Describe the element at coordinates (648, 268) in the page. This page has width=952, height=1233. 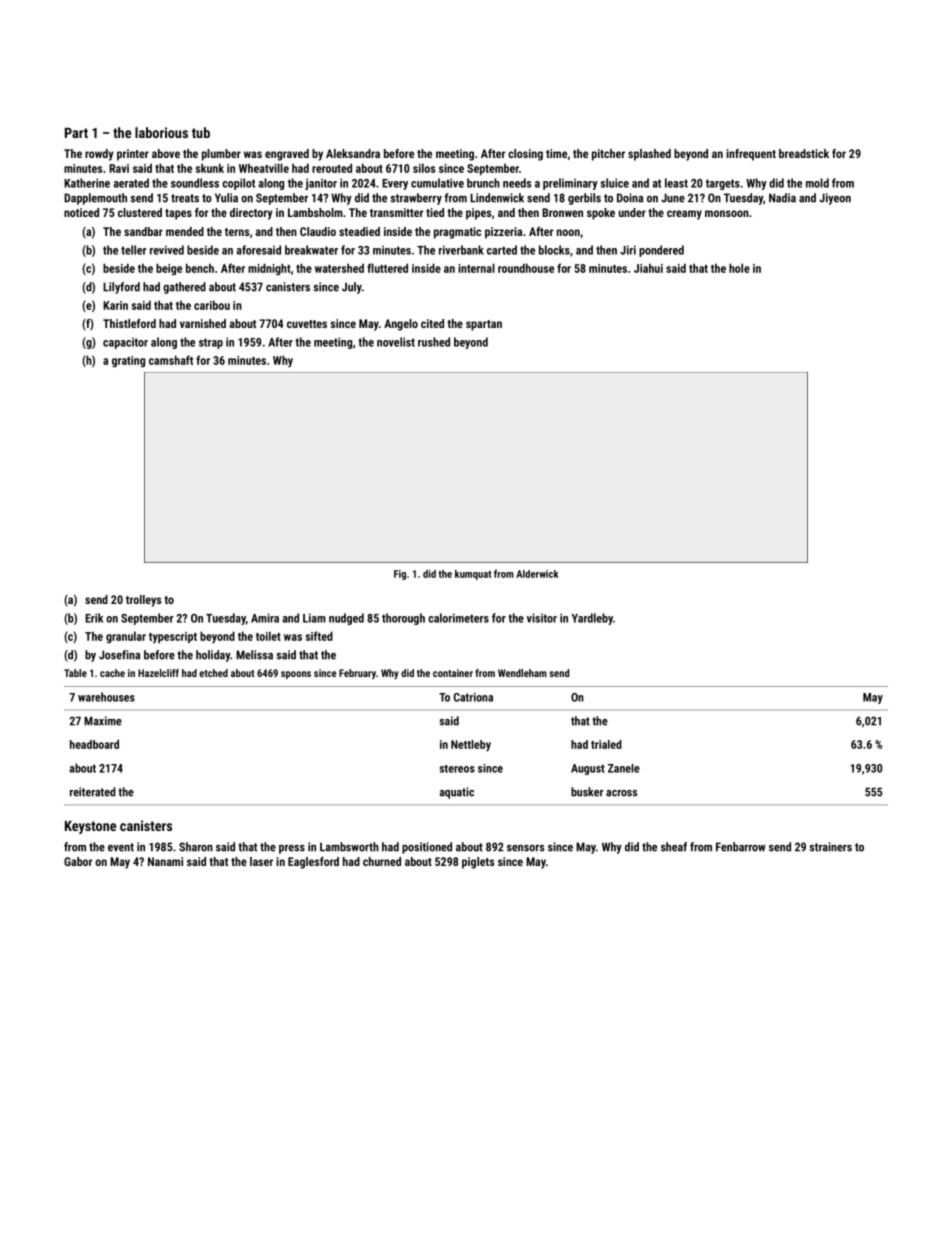
I see `Jiahui` at that location.
